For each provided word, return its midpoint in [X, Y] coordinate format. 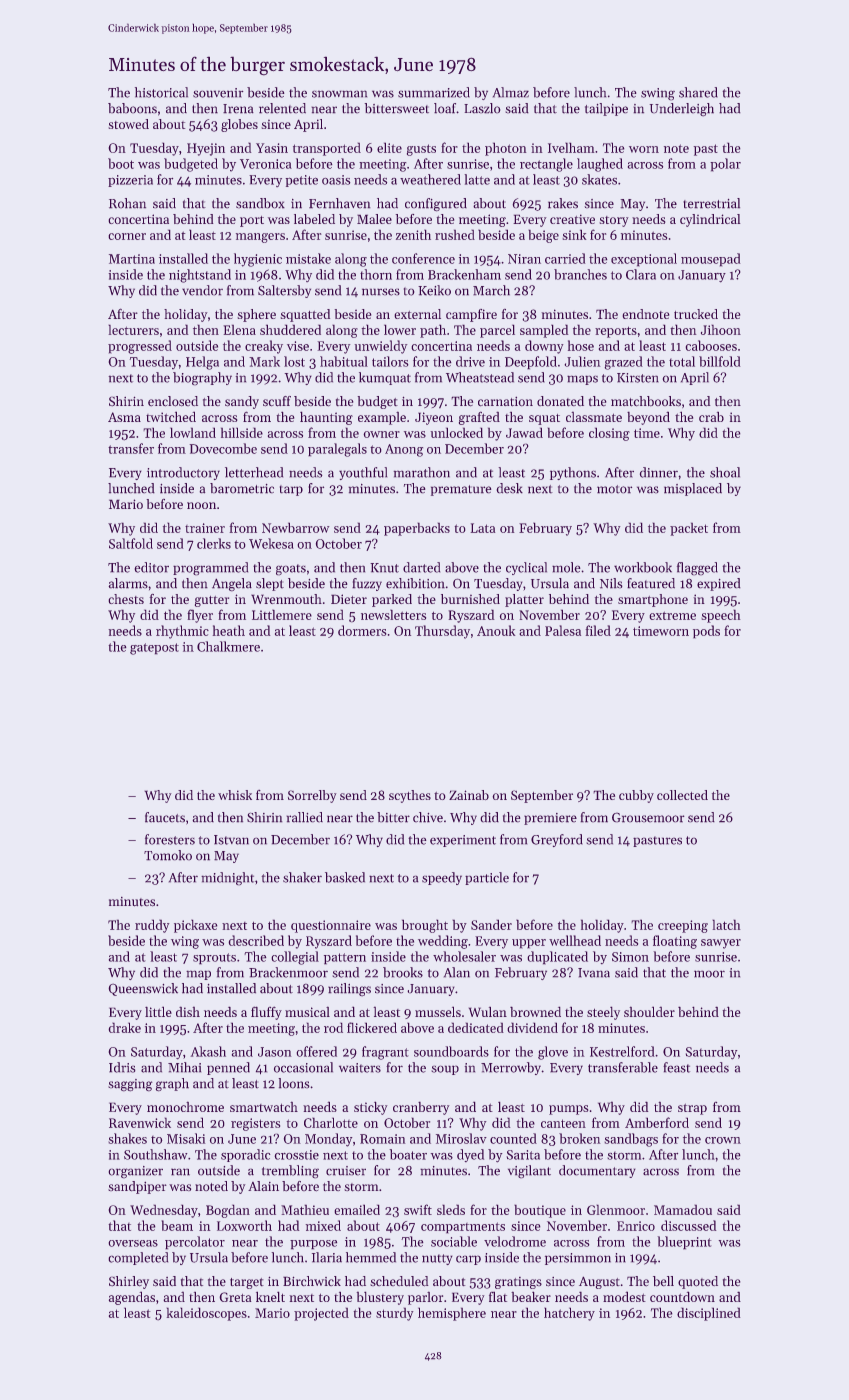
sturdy [395, 1314]
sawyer [721, 944]
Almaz [511, 92]
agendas [132, 1298]
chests [126, 599]
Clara [641, 274]
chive [428, 817]
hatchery [569, 1314]
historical [161, 92]
